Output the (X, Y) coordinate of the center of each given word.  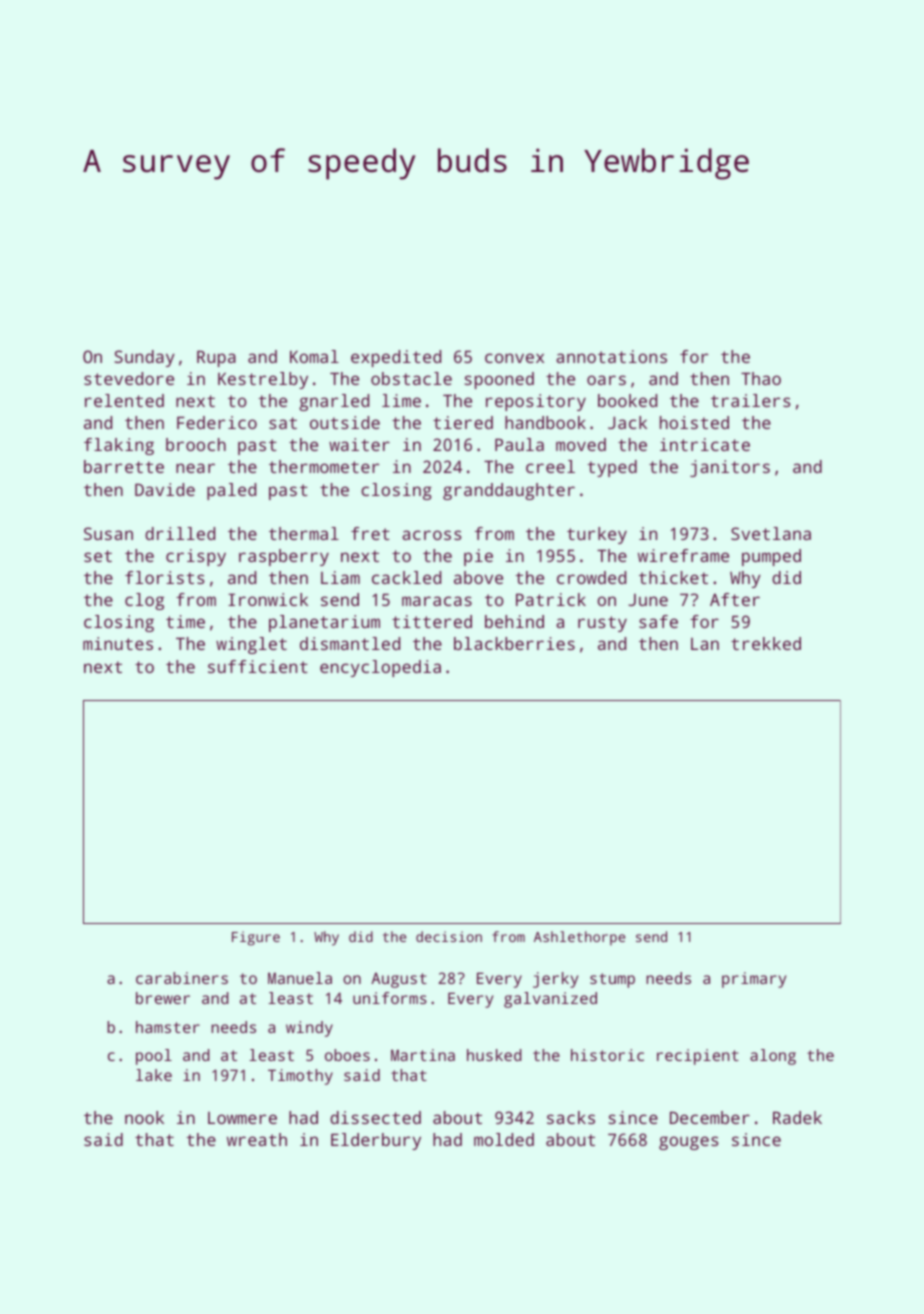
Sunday (144, 358)
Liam (340, 577)
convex (514, 358)
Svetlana (771, 533)
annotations (611, 356)
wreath (257, 1139)
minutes (118, 643)
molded (504, 1139)
